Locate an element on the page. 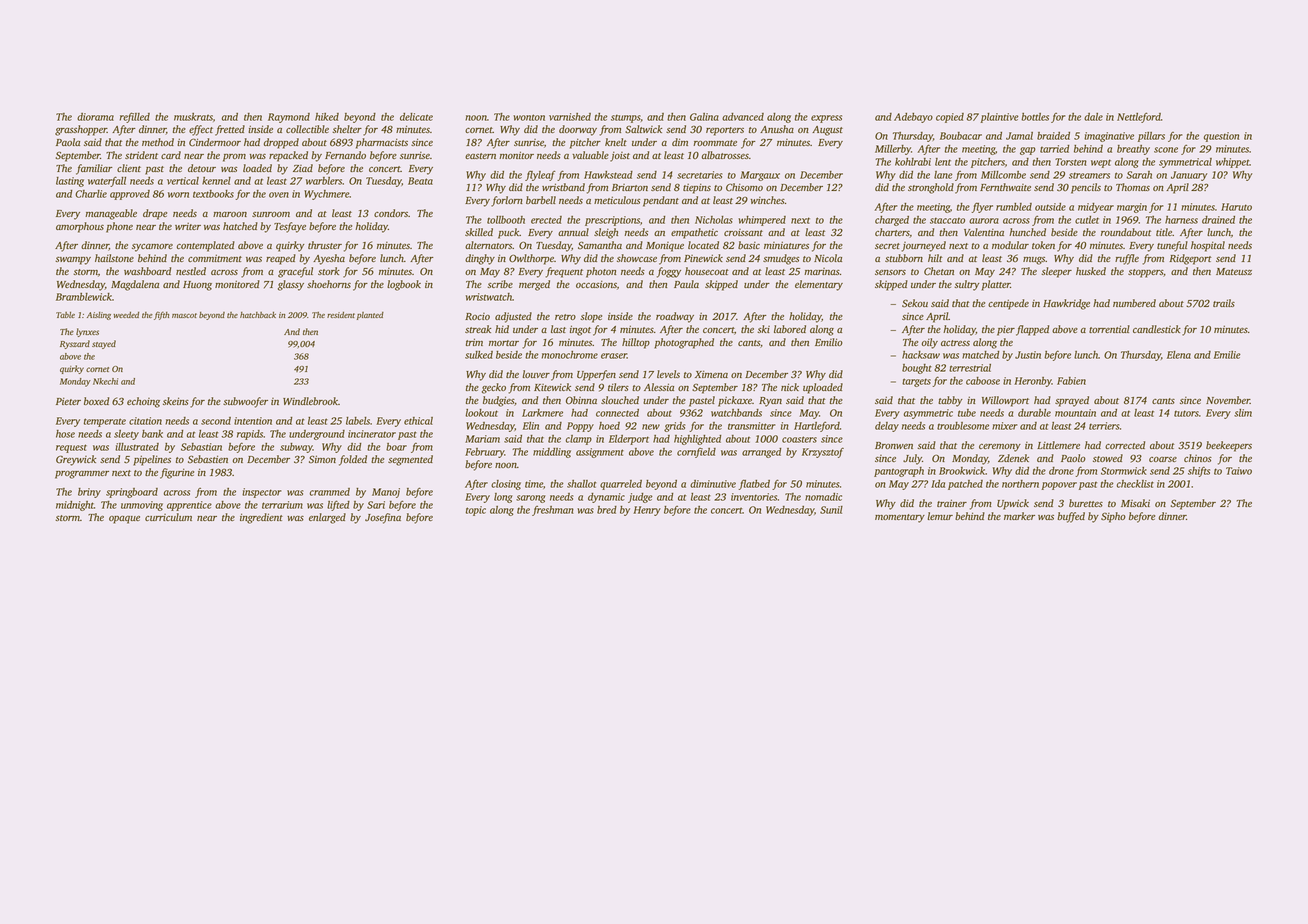 The image size is (1308, 924). swampy is located at coordinates (73, 261).
